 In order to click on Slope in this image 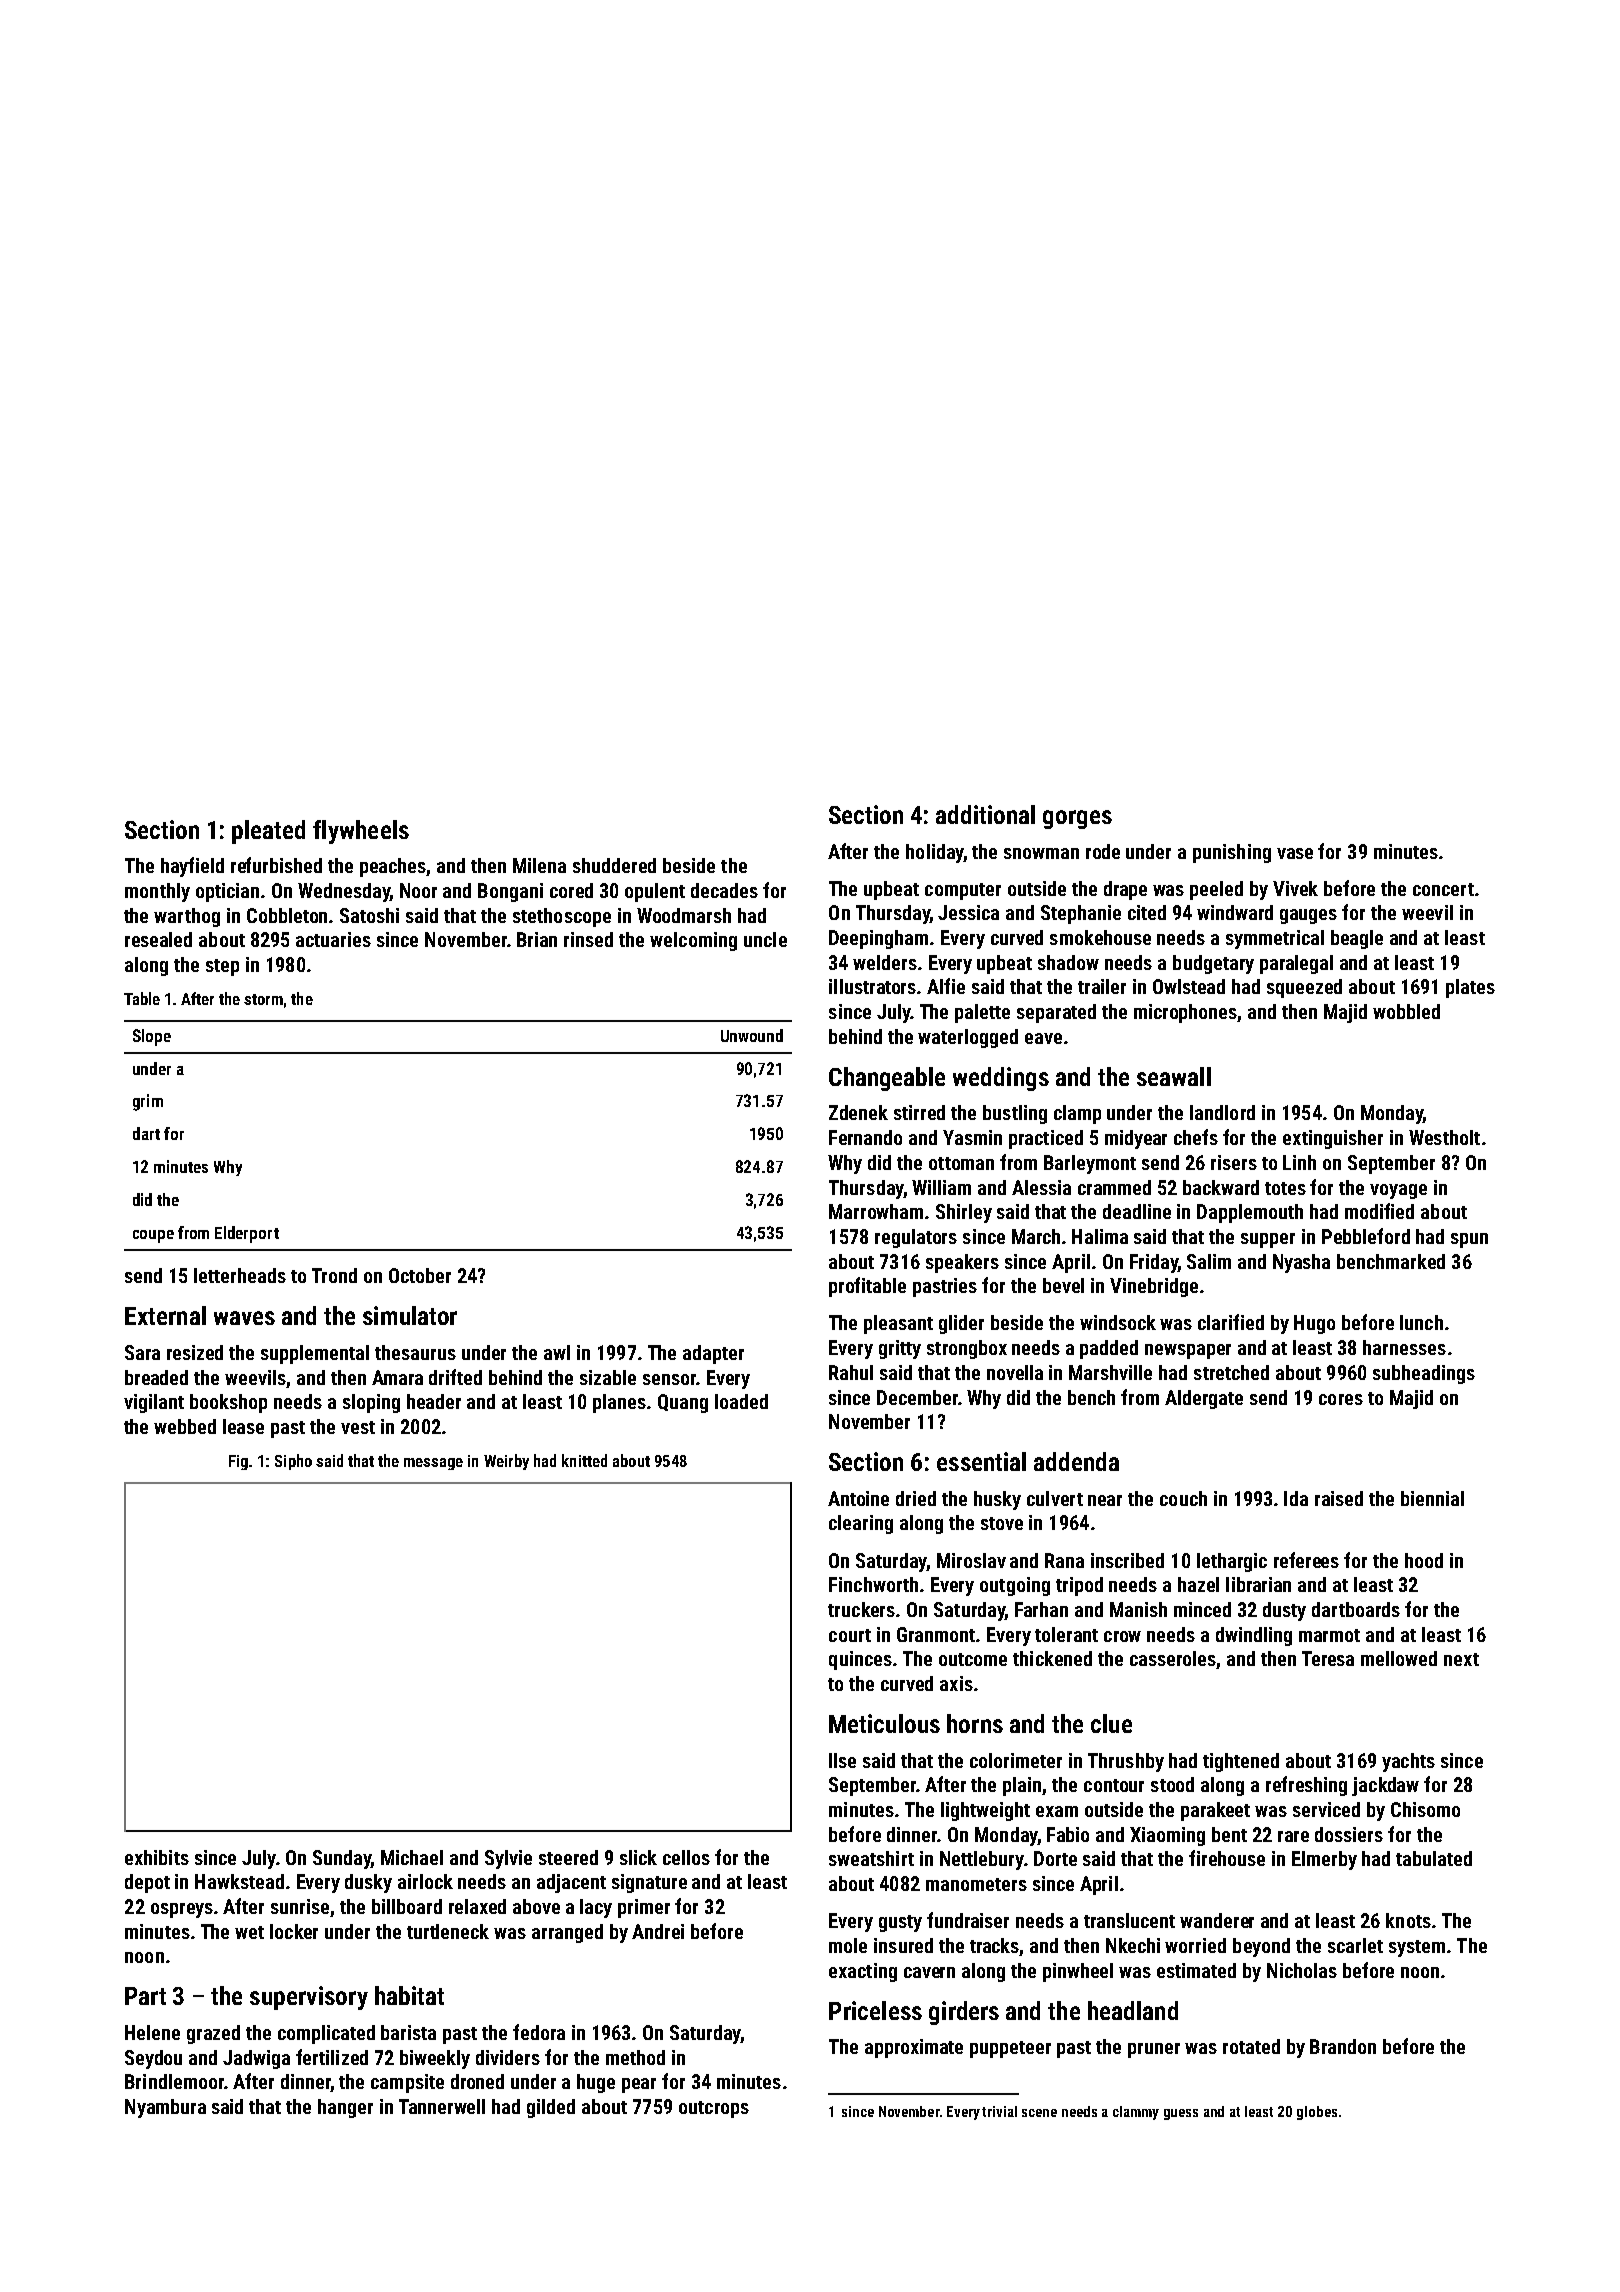, I will do `click(152, 1037)`.
